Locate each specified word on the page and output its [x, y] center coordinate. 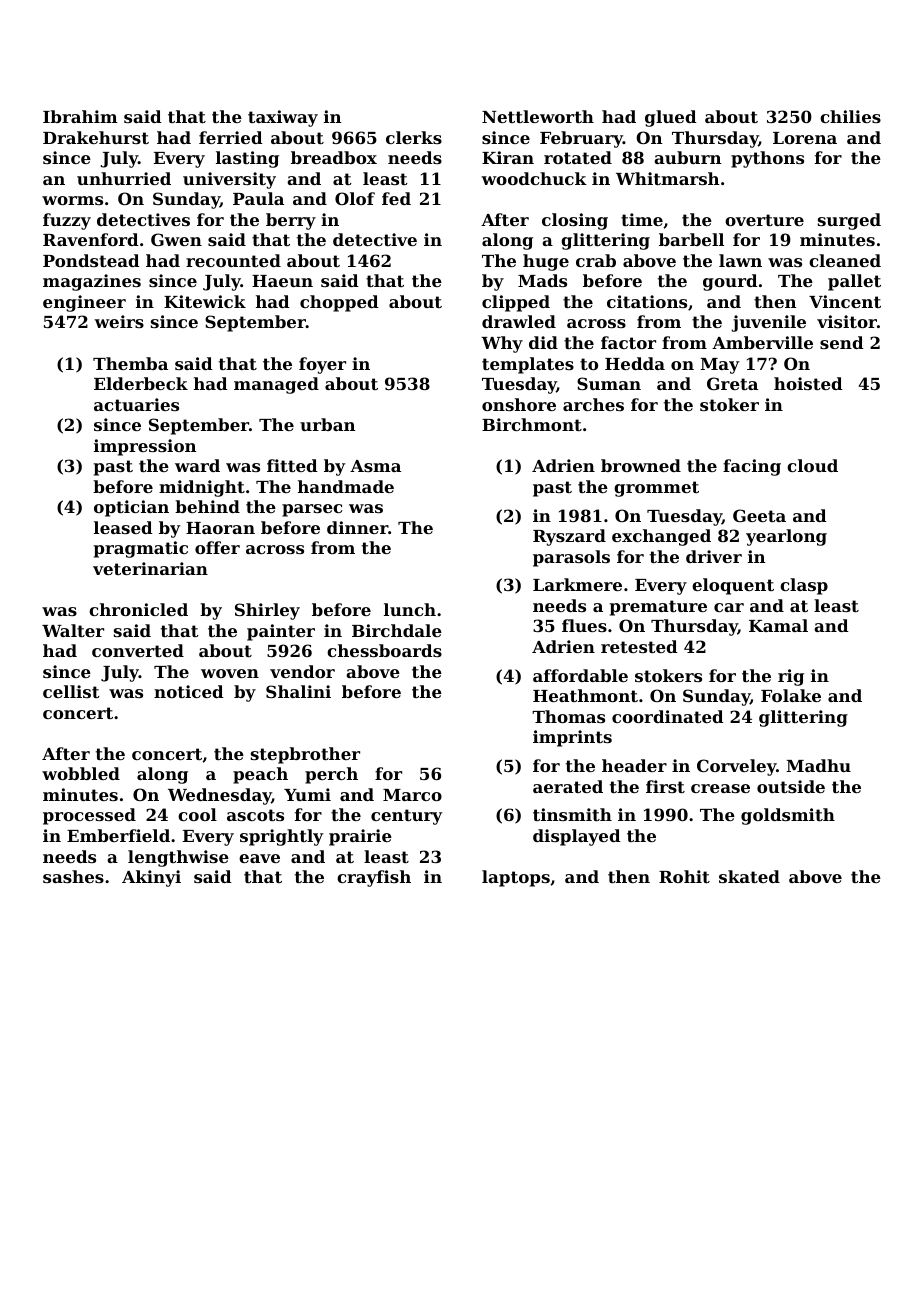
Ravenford [91, 239]
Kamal [778, 625]
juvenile [768, 323]
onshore [519, 404]
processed [89, 816]
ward [197, 465]
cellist [71, 691]
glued [671, 118]
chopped [339, 303]
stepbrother [305, 755]
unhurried [124, 178]
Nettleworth [538, 116]
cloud [812, 465]
